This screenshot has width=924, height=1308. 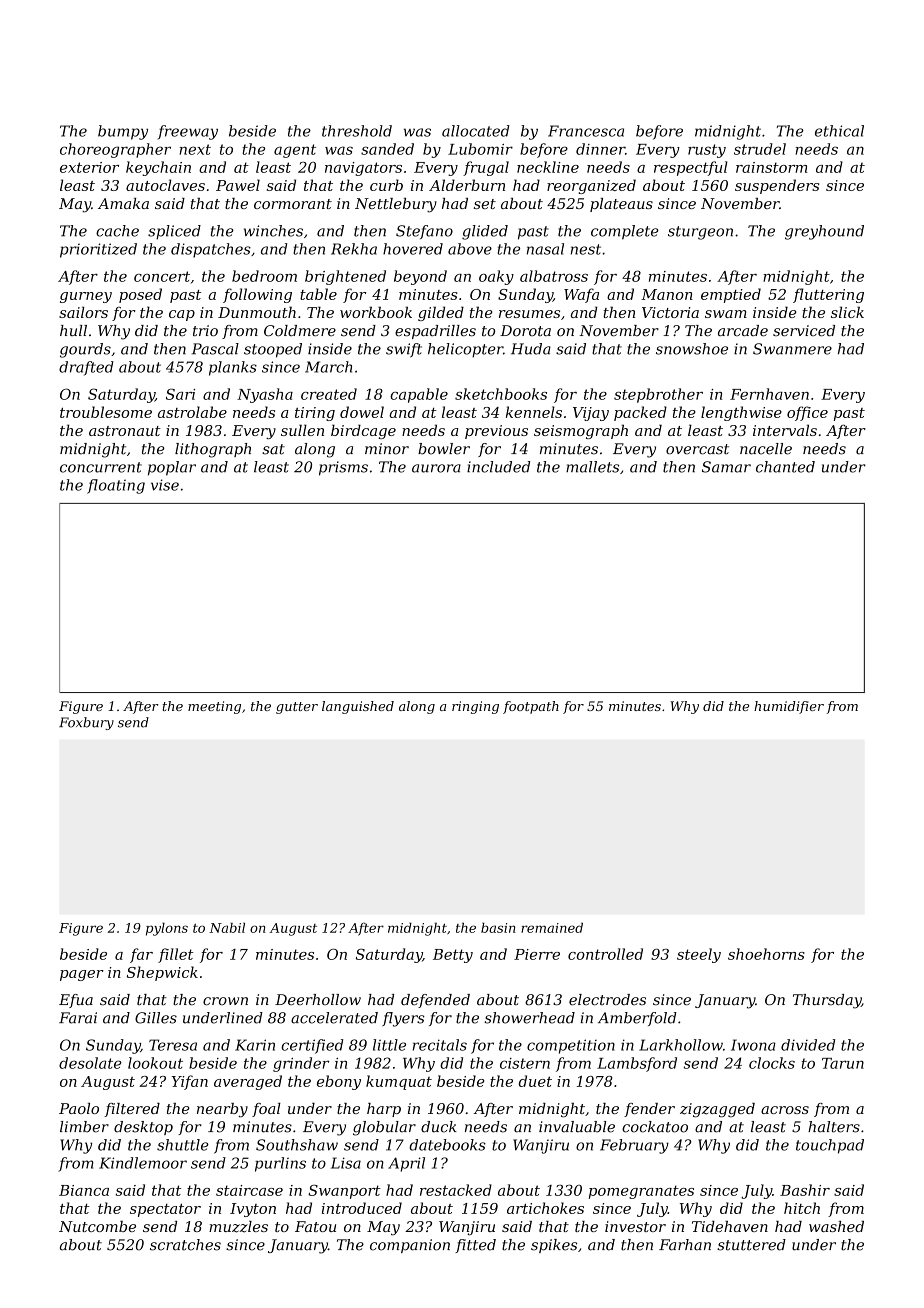 I want to click on steely, so click(x=699, y=955).
